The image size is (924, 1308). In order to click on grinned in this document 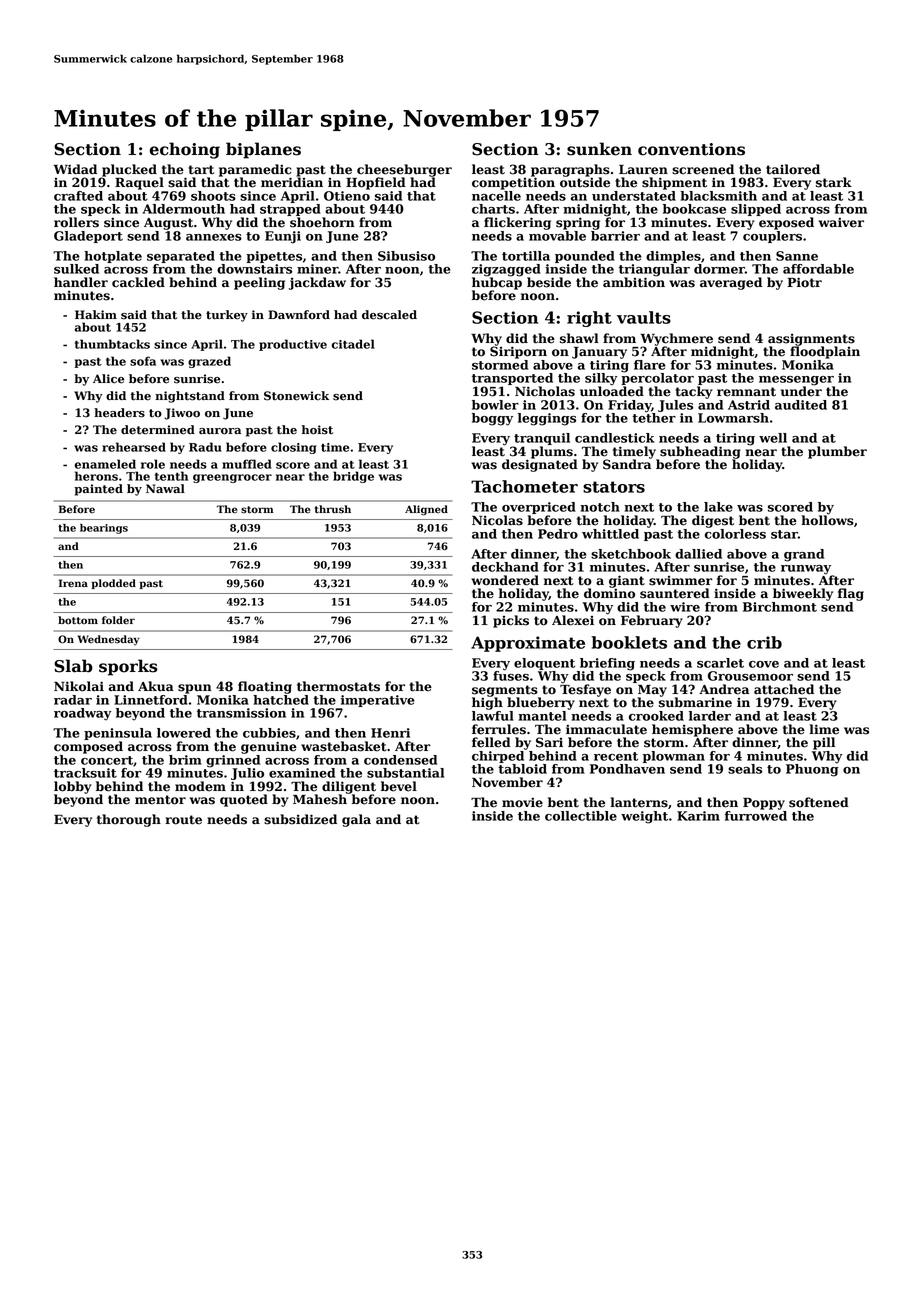, I will do `click(233, 761)`.
